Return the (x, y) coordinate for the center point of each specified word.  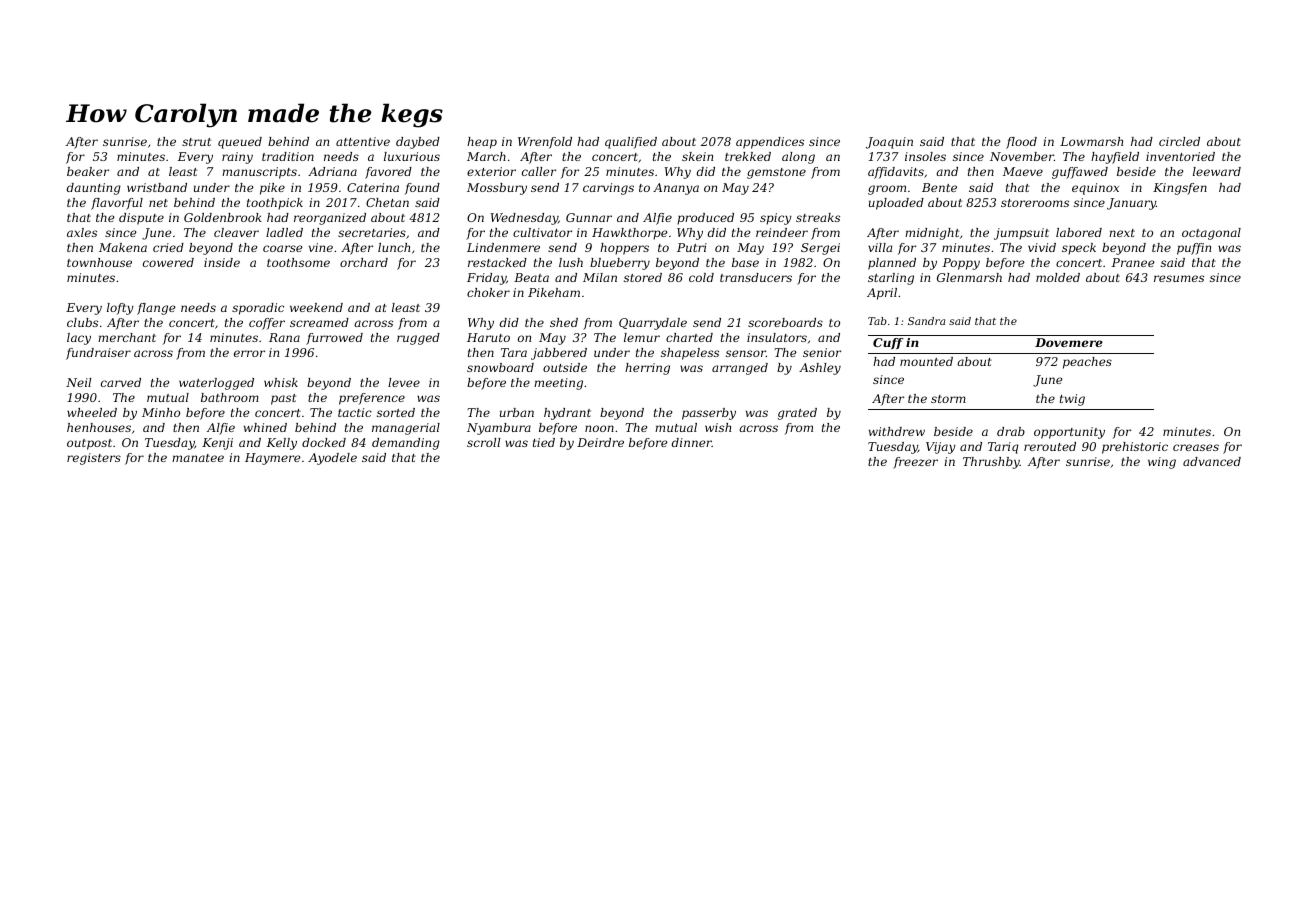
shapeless (690, 354)
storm (948, 399)
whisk (281, 382)
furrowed (334, 339)
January (1131, 204)
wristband (157, 187)
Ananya (676, 189)
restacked (497, 262)
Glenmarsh (969, 277)
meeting (558, 384)
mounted (926, 361)
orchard (364, 262)
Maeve (1023, 171)
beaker (88, 171)
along (798, 158)
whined (265, 427)
